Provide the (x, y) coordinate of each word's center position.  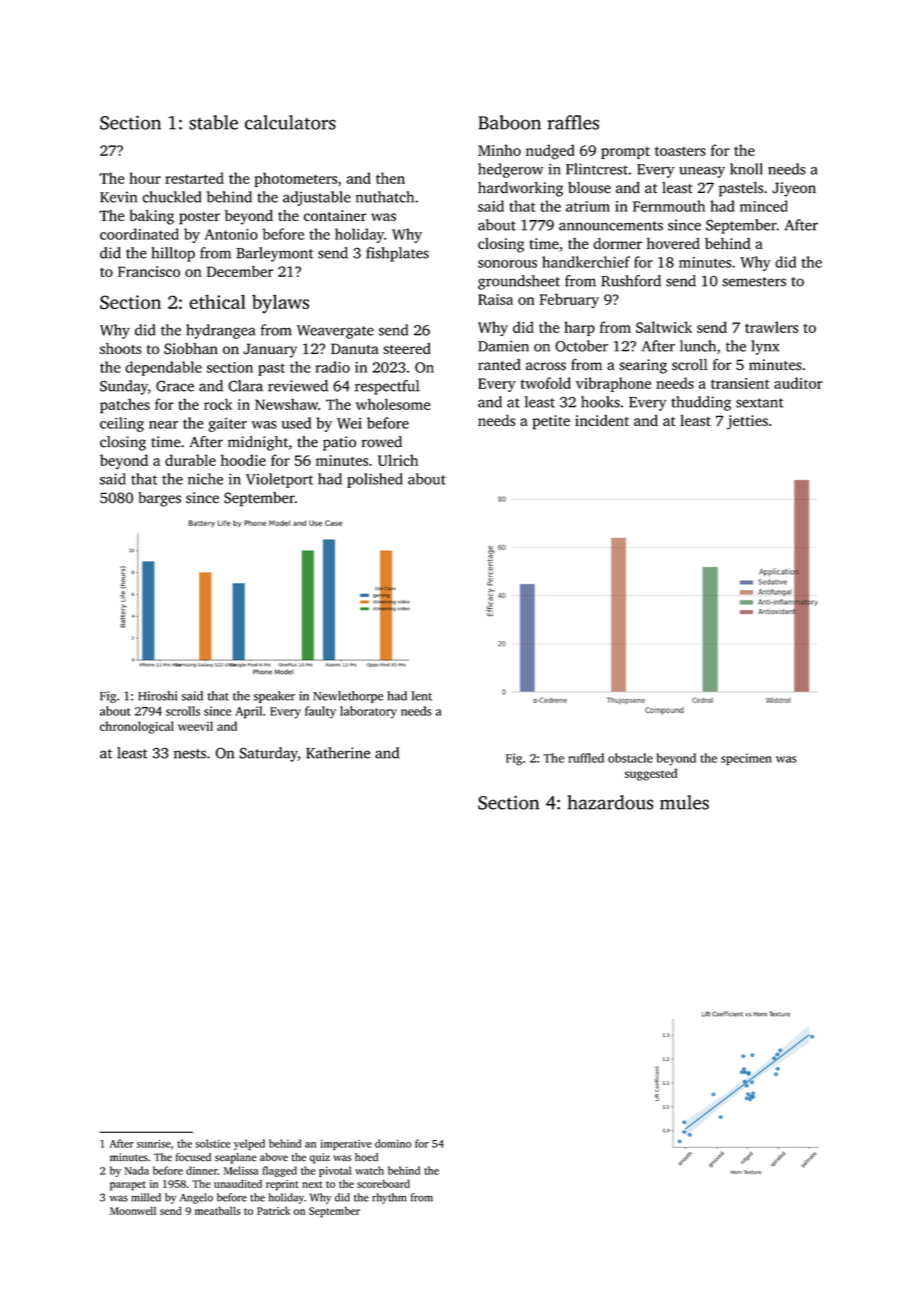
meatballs (218, 1210)
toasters (680, 151)
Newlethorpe (348, 697)
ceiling (122, 424)
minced (764, 206)
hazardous (610, 802)
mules (684, 802)
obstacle (630, 758)
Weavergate (335, 332)
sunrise (154, 1143)
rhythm (389, 1198)
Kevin (118, 197)
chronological (137, 727)
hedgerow (510, 170)
